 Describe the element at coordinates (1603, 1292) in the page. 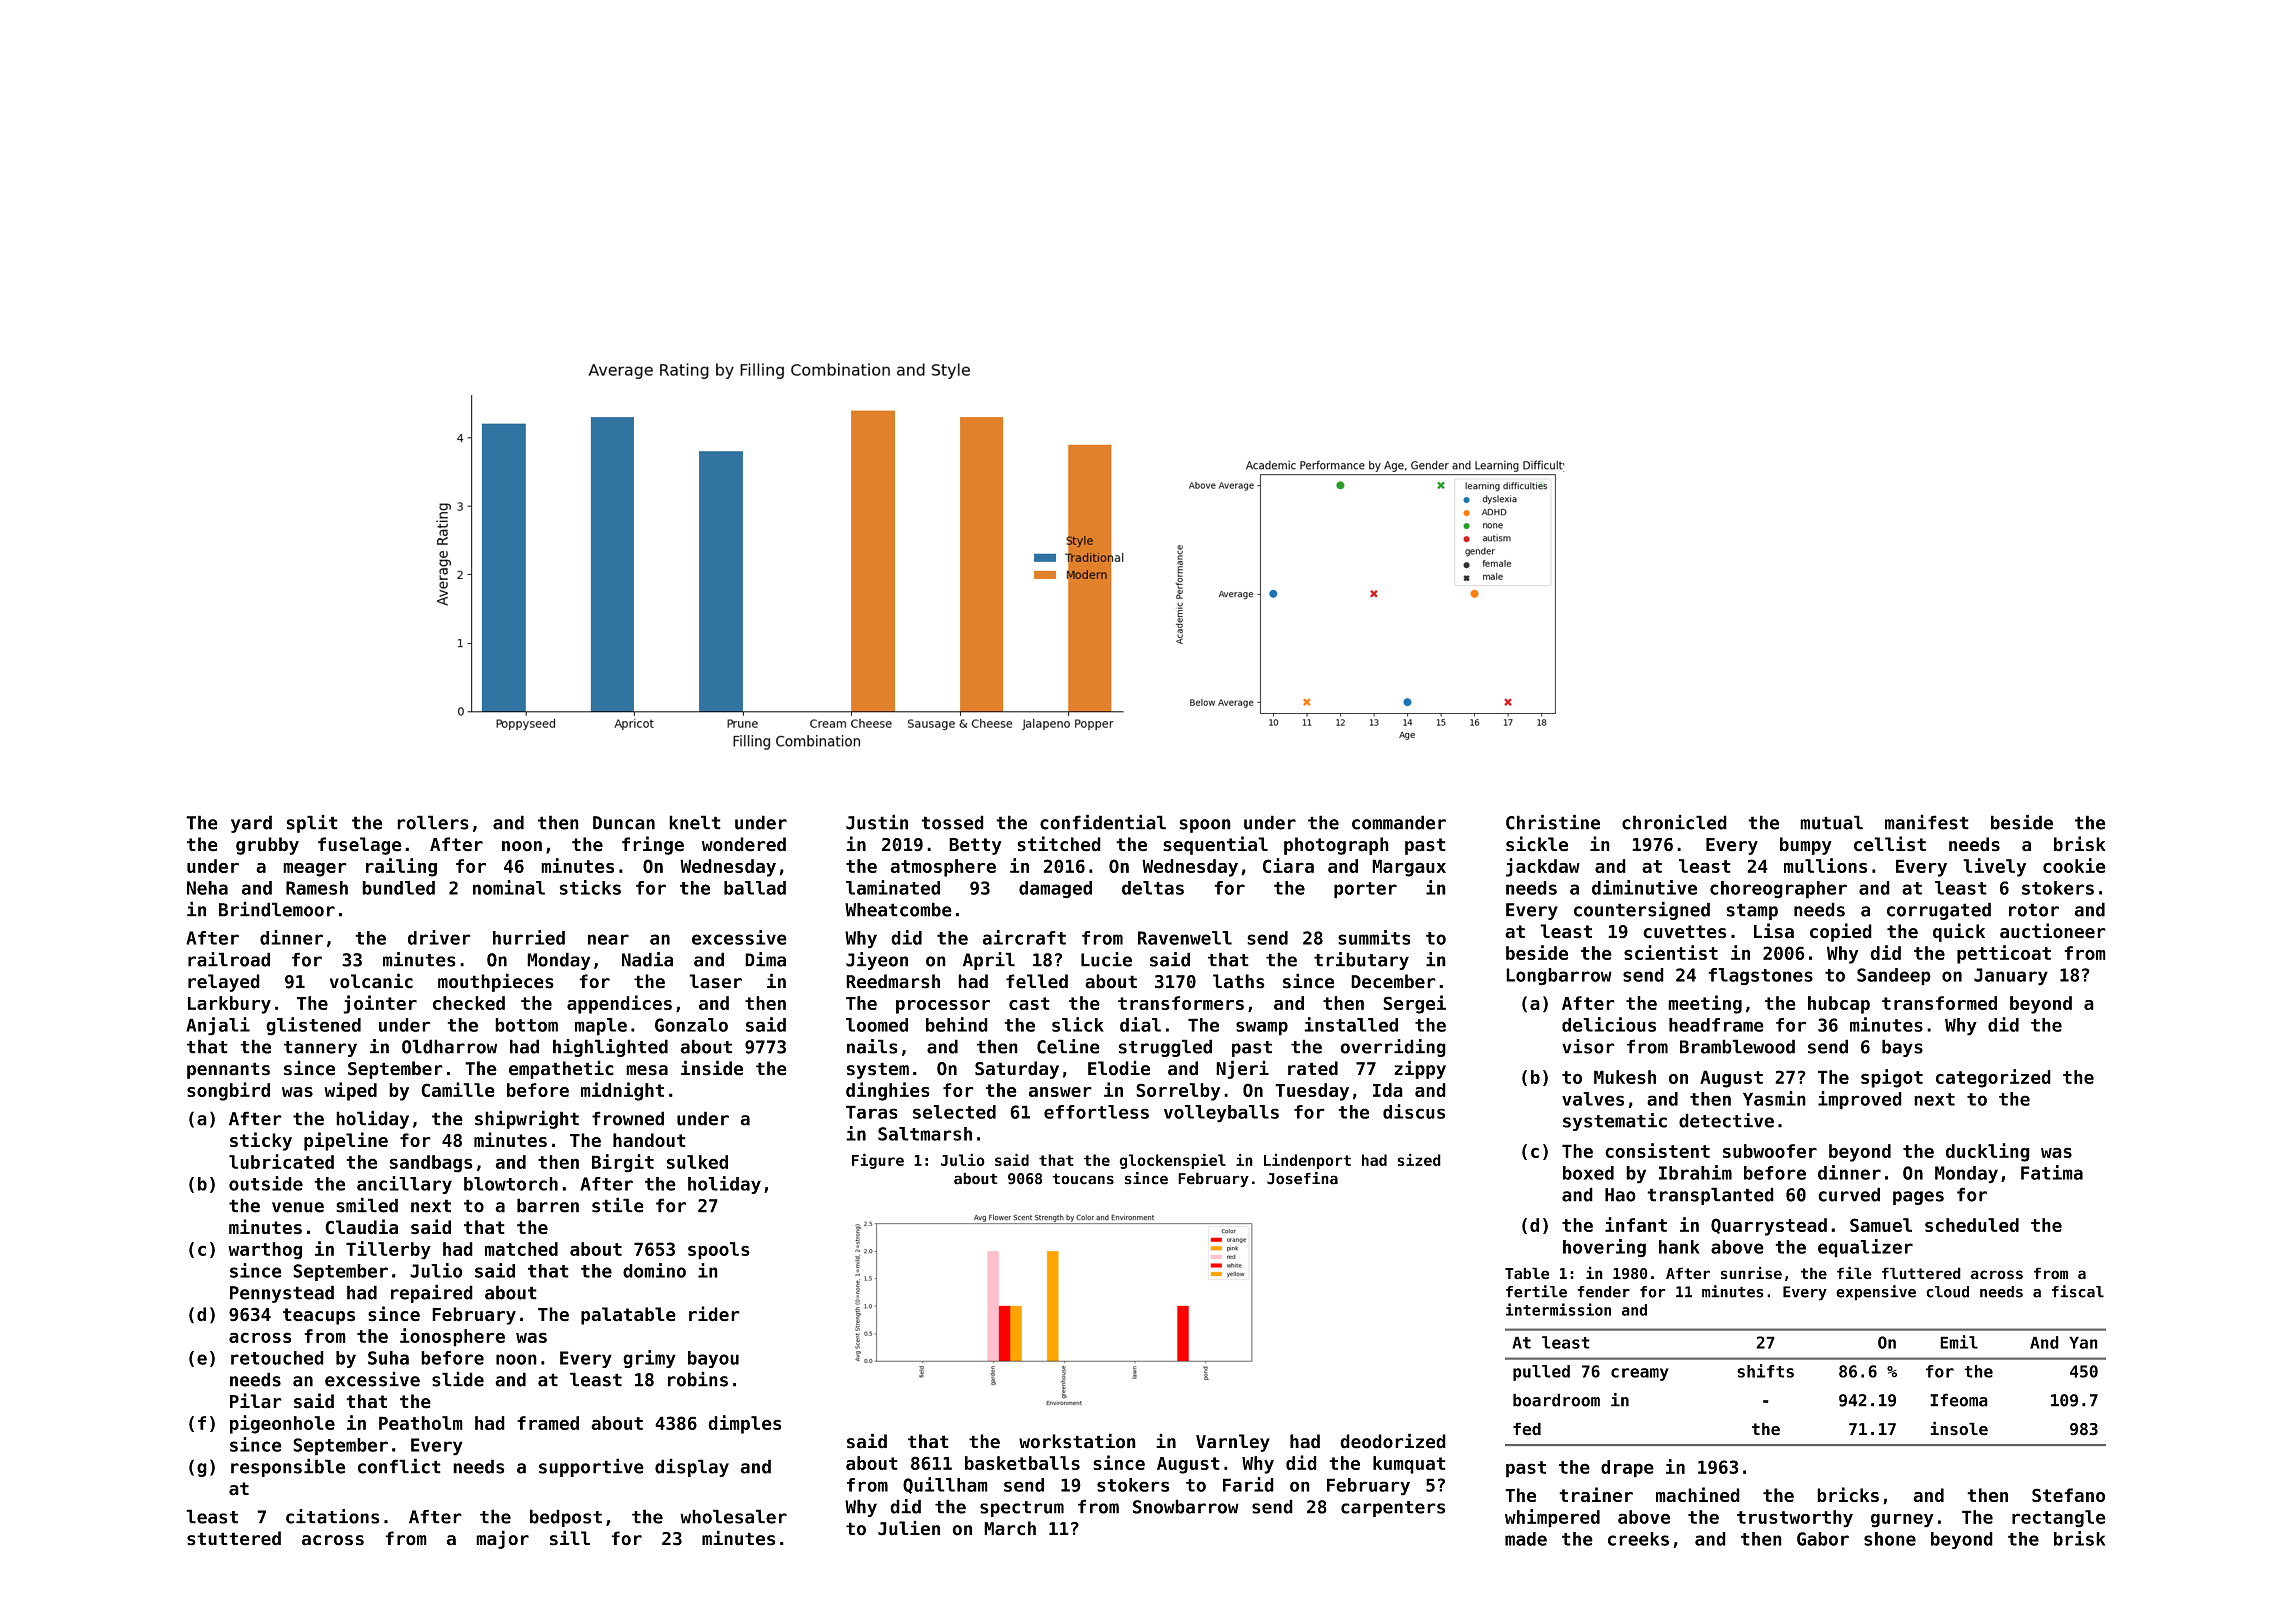

I see `fender` at that location.
